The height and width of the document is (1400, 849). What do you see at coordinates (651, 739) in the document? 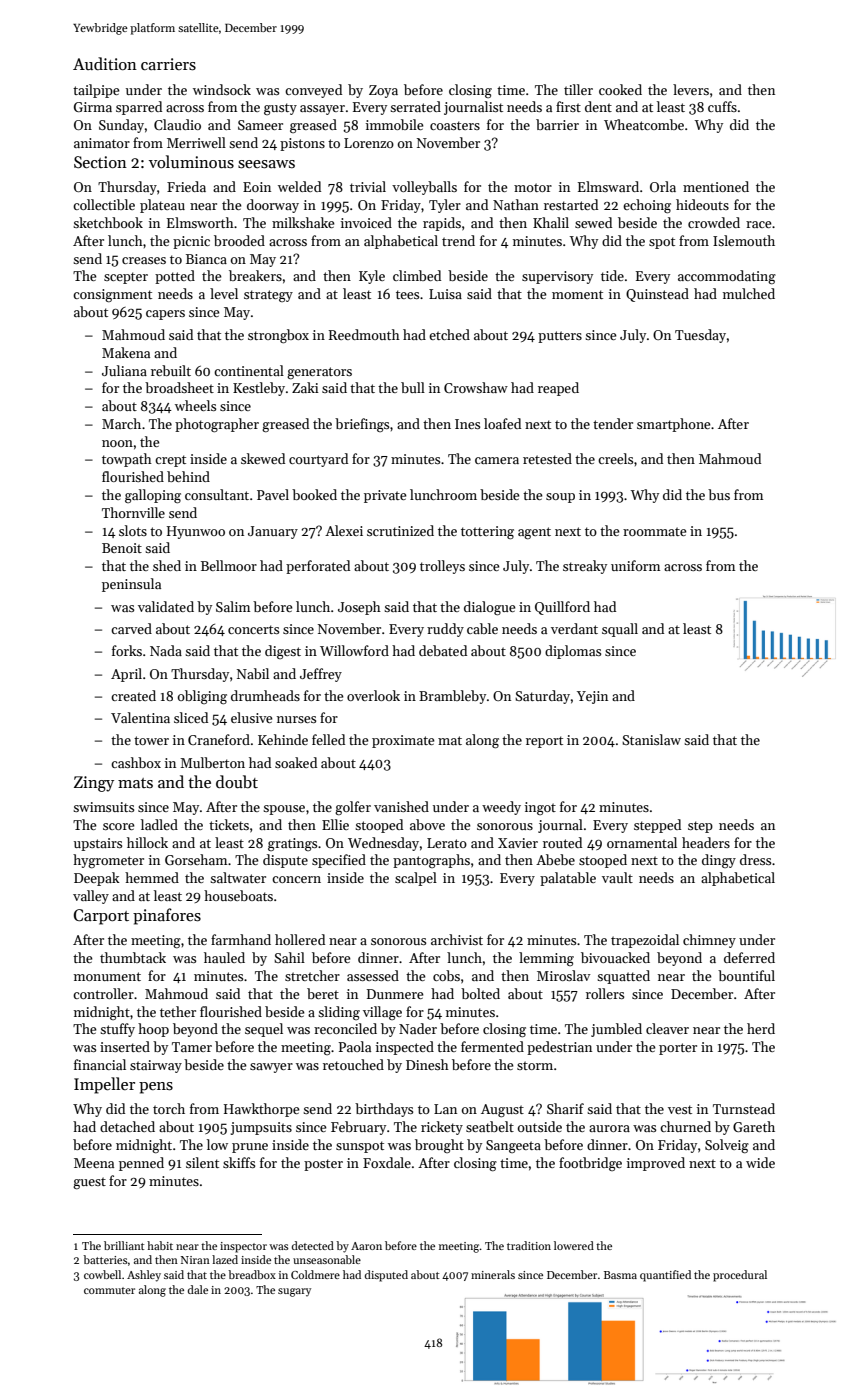
I see `Stanislaw` at bounding box center [651, 739].
